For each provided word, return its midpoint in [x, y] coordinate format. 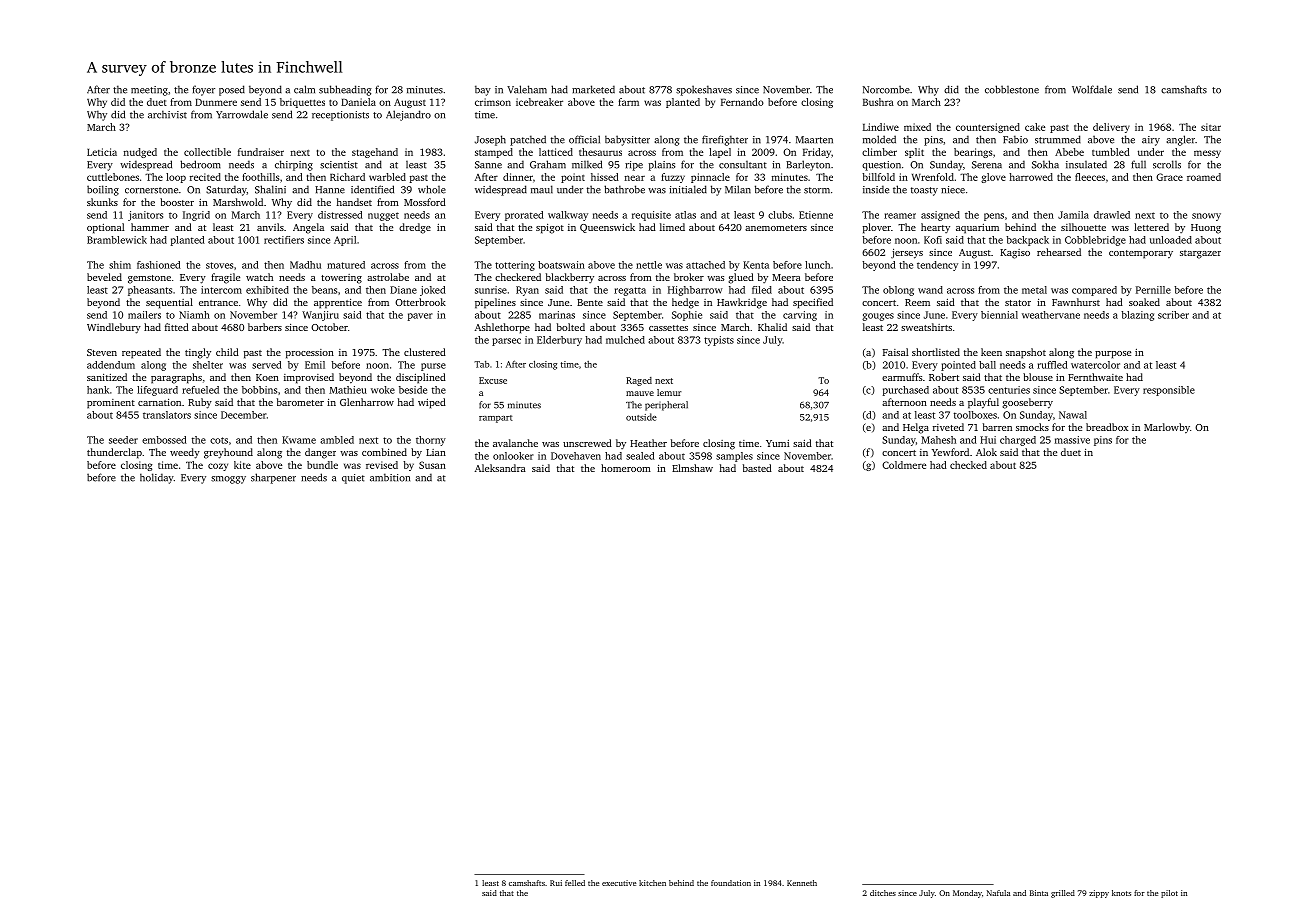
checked [968, 465]
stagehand [375, 153]
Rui [556, 883]
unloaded [1171, 240]
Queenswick [607, 228]
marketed [593, 89]
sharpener [273, 478]
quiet [353, 479]
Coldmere [904, 465]
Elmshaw [692, 468]
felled [575, 883]
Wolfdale [1092, 89]
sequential [169, 303]
